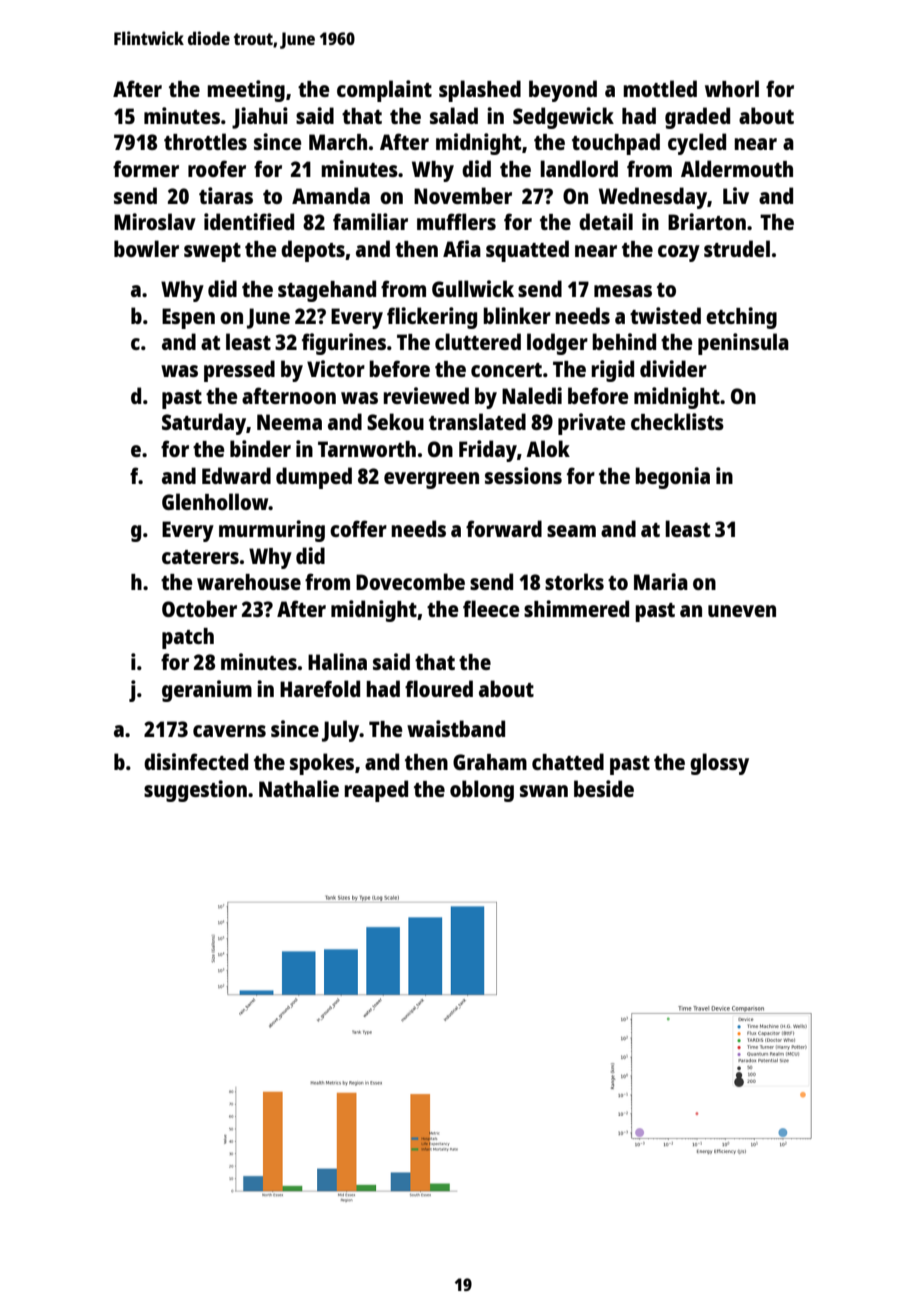  I want to click on Dovecombe, so click(410, 581).
